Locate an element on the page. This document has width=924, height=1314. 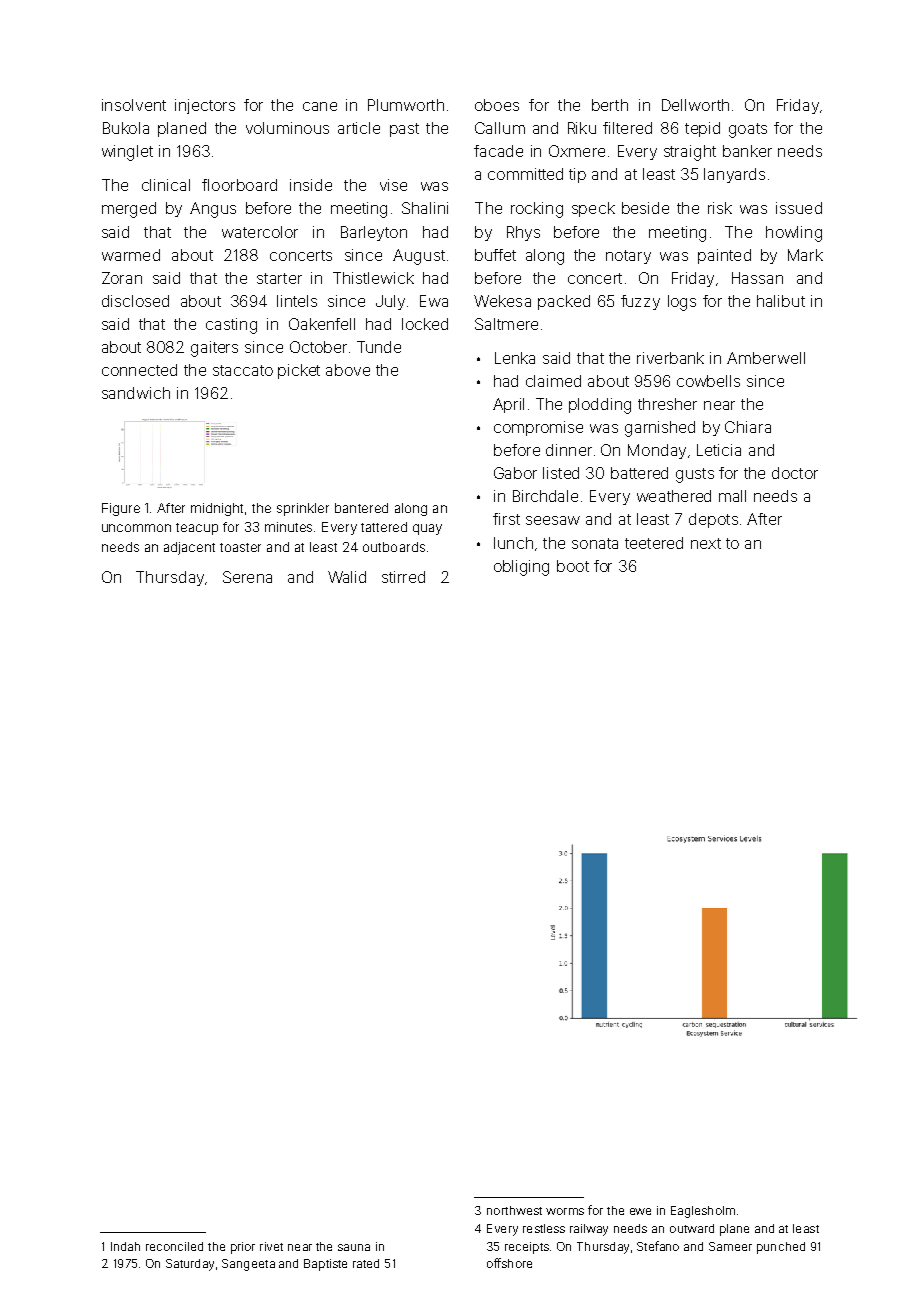
boot is located at coordinates (573, 566).
